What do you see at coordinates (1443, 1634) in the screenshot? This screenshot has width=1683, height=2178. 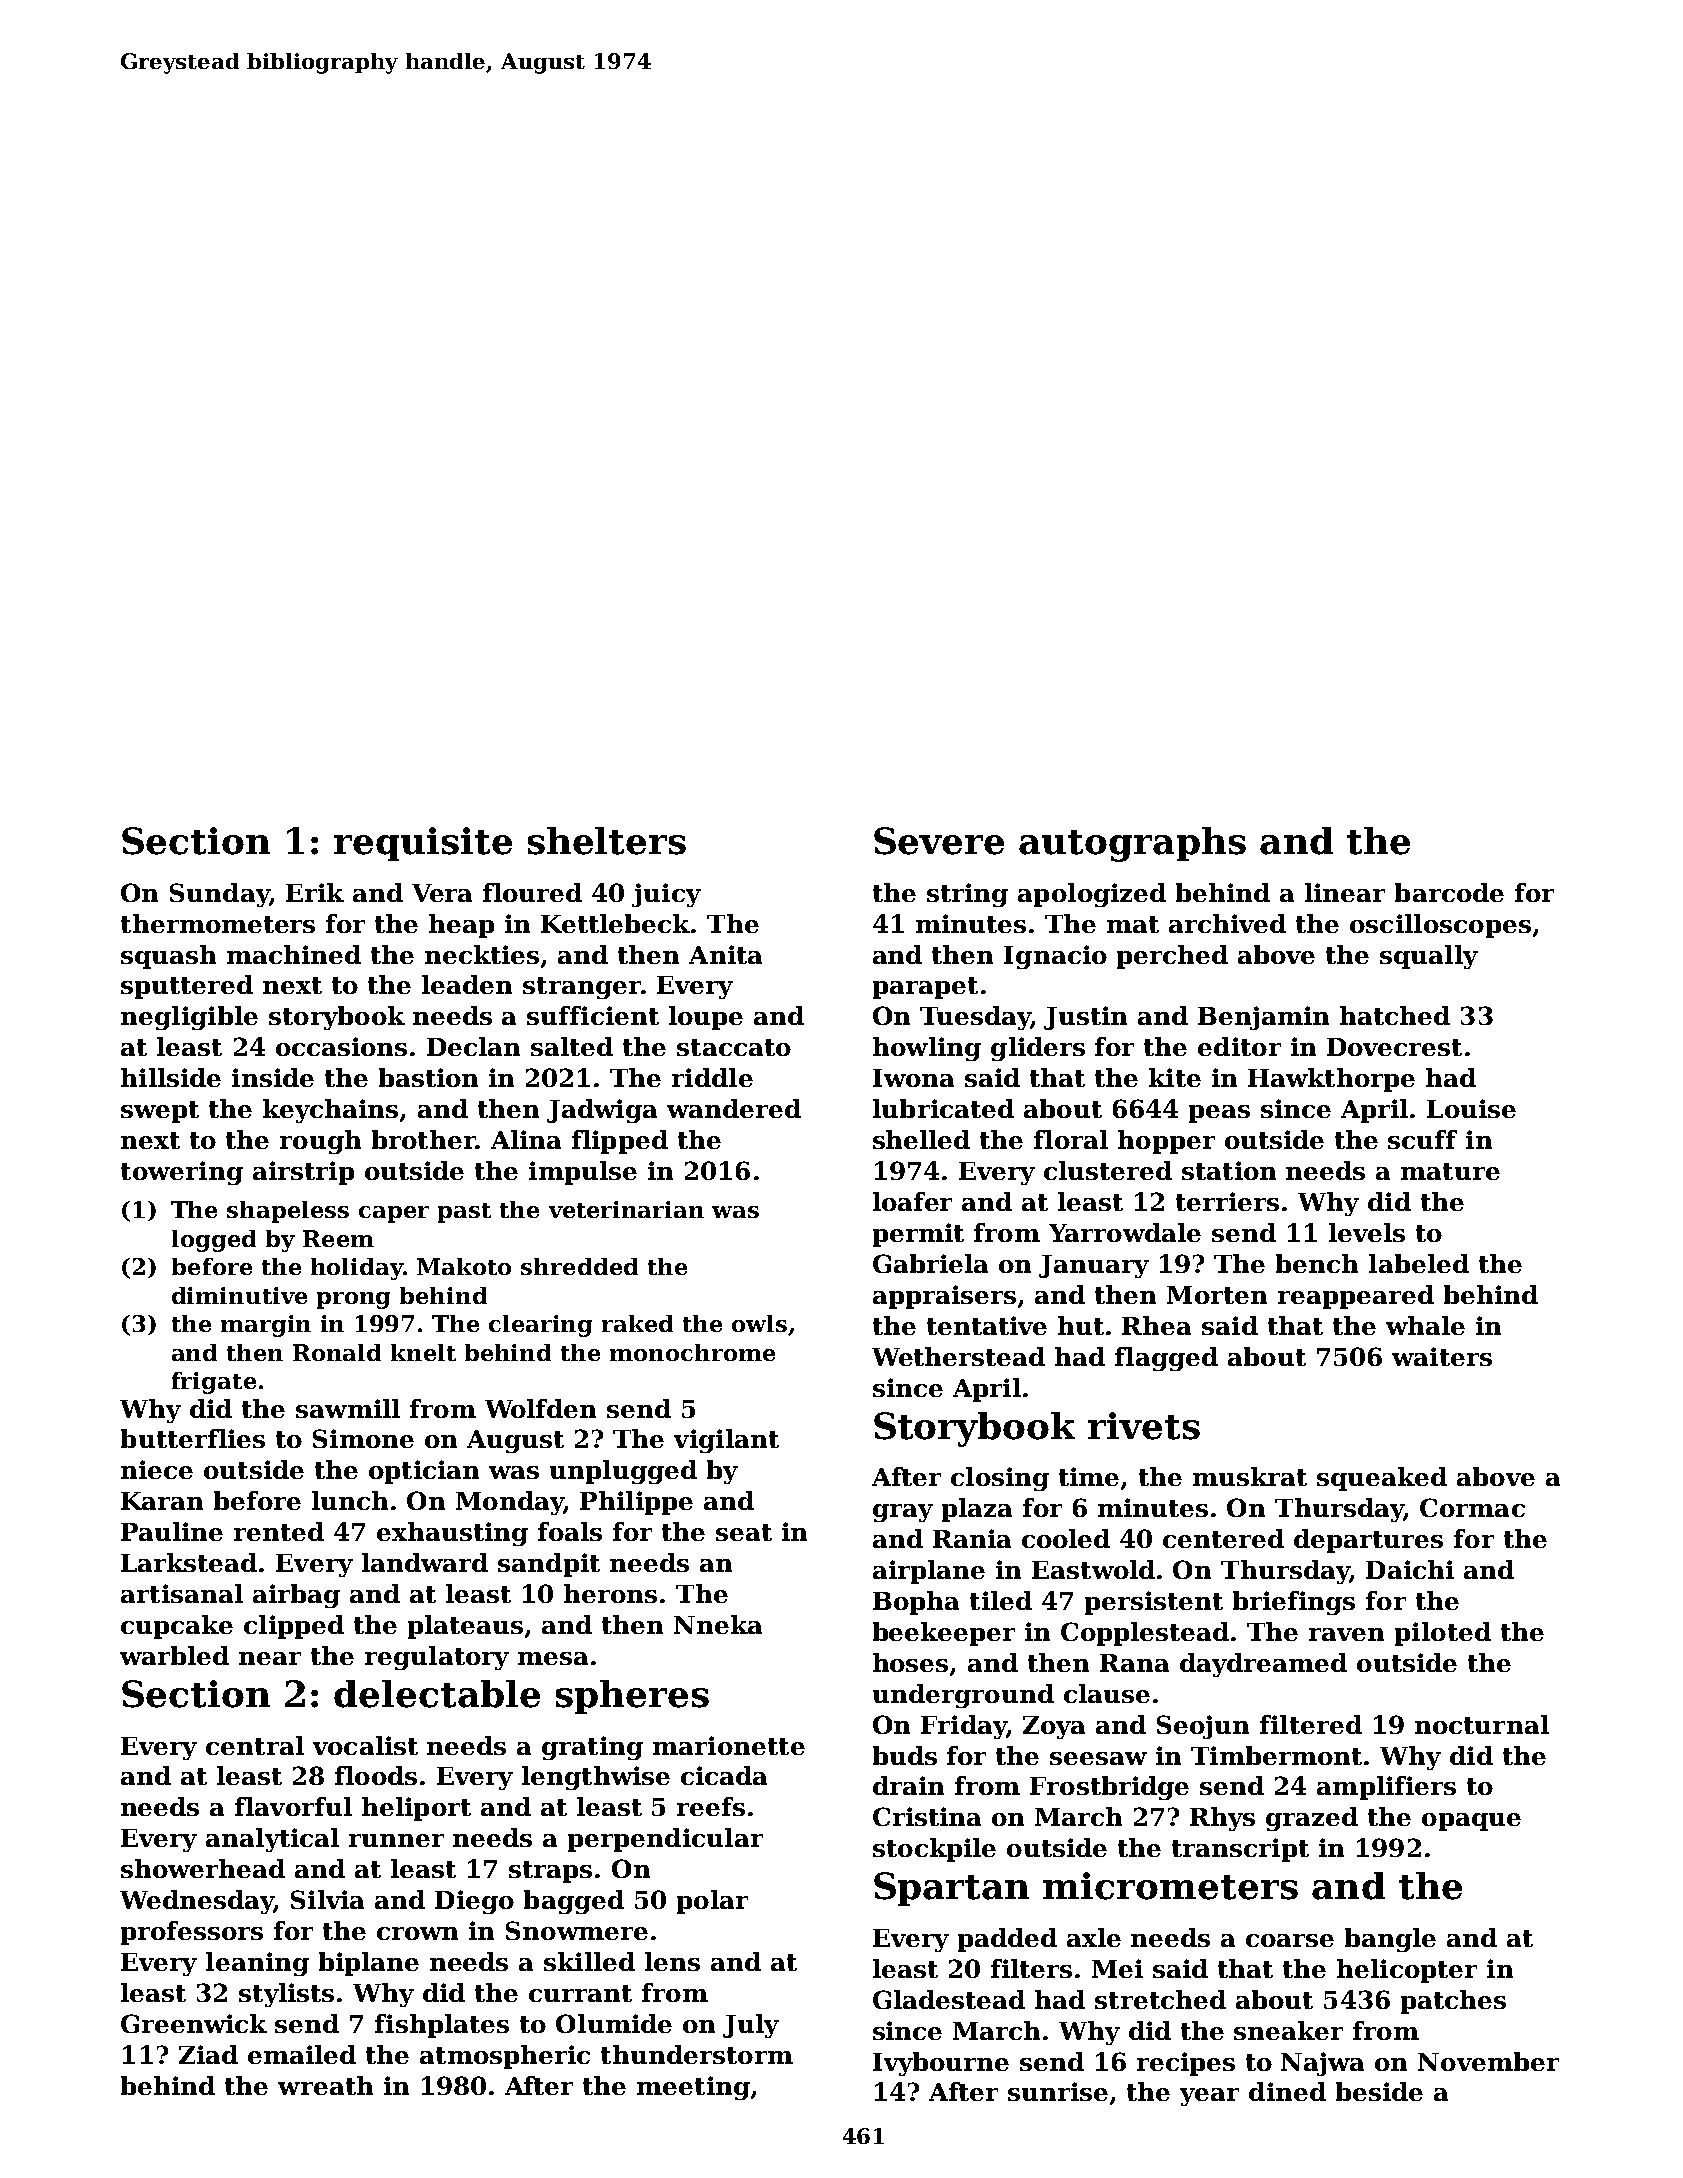 I see `piloted` at bounding box center [1443, 1634].
